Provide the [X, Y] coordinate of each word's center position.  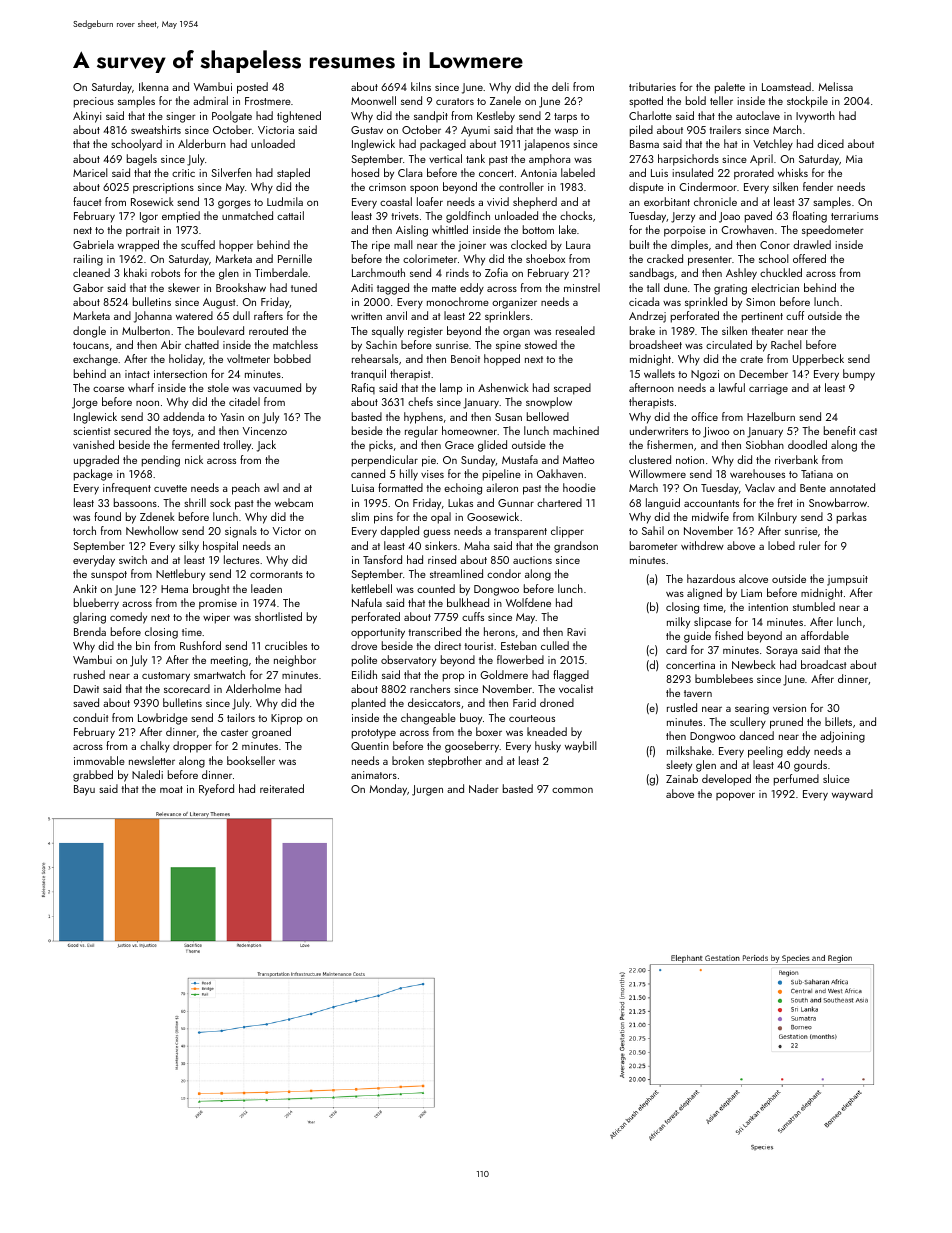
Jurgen [427, 790]
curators [455, 101]
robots [165, 272]
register [425, 332]
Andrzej [647, 317]
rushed [89, 674]
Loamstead [786, 86]
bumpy [859, 375]
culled [555, 645]
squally [388, 332]
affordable [825, 635]
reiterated [282, 788]
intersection [180, 374]
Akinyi [87, 117]
